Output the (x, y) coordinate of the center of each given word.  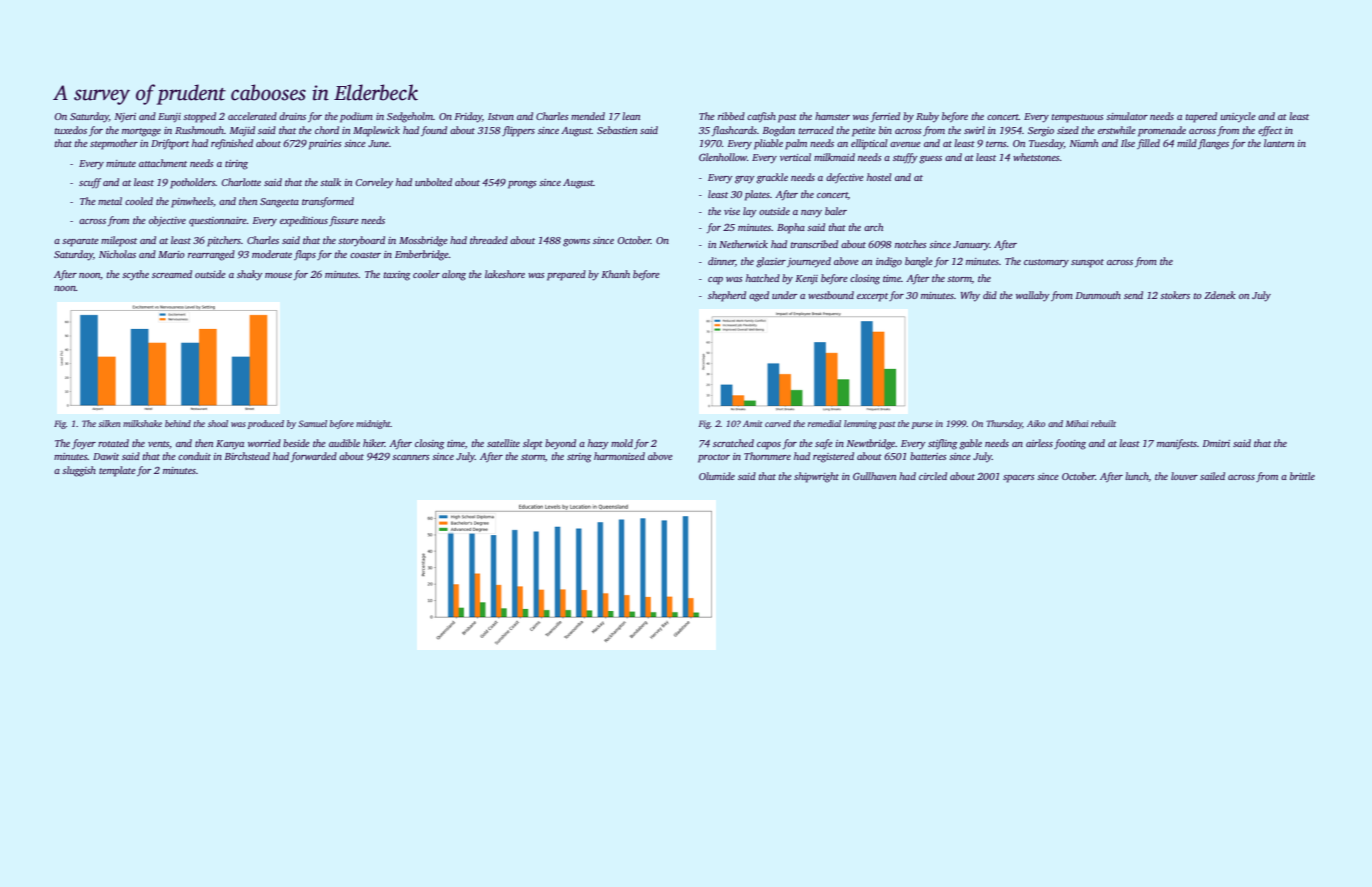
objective (167, 221)
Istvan (501, 116)
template (117, 471)
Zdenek (1220, 295)
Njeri (125, 118)
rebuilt (1103, 423)
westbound (831, 295)
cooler (426, 274)
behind (178, 423)
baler (836, 211)
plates (757, 195)
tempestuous (1077, 118)
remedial (824, 423)
